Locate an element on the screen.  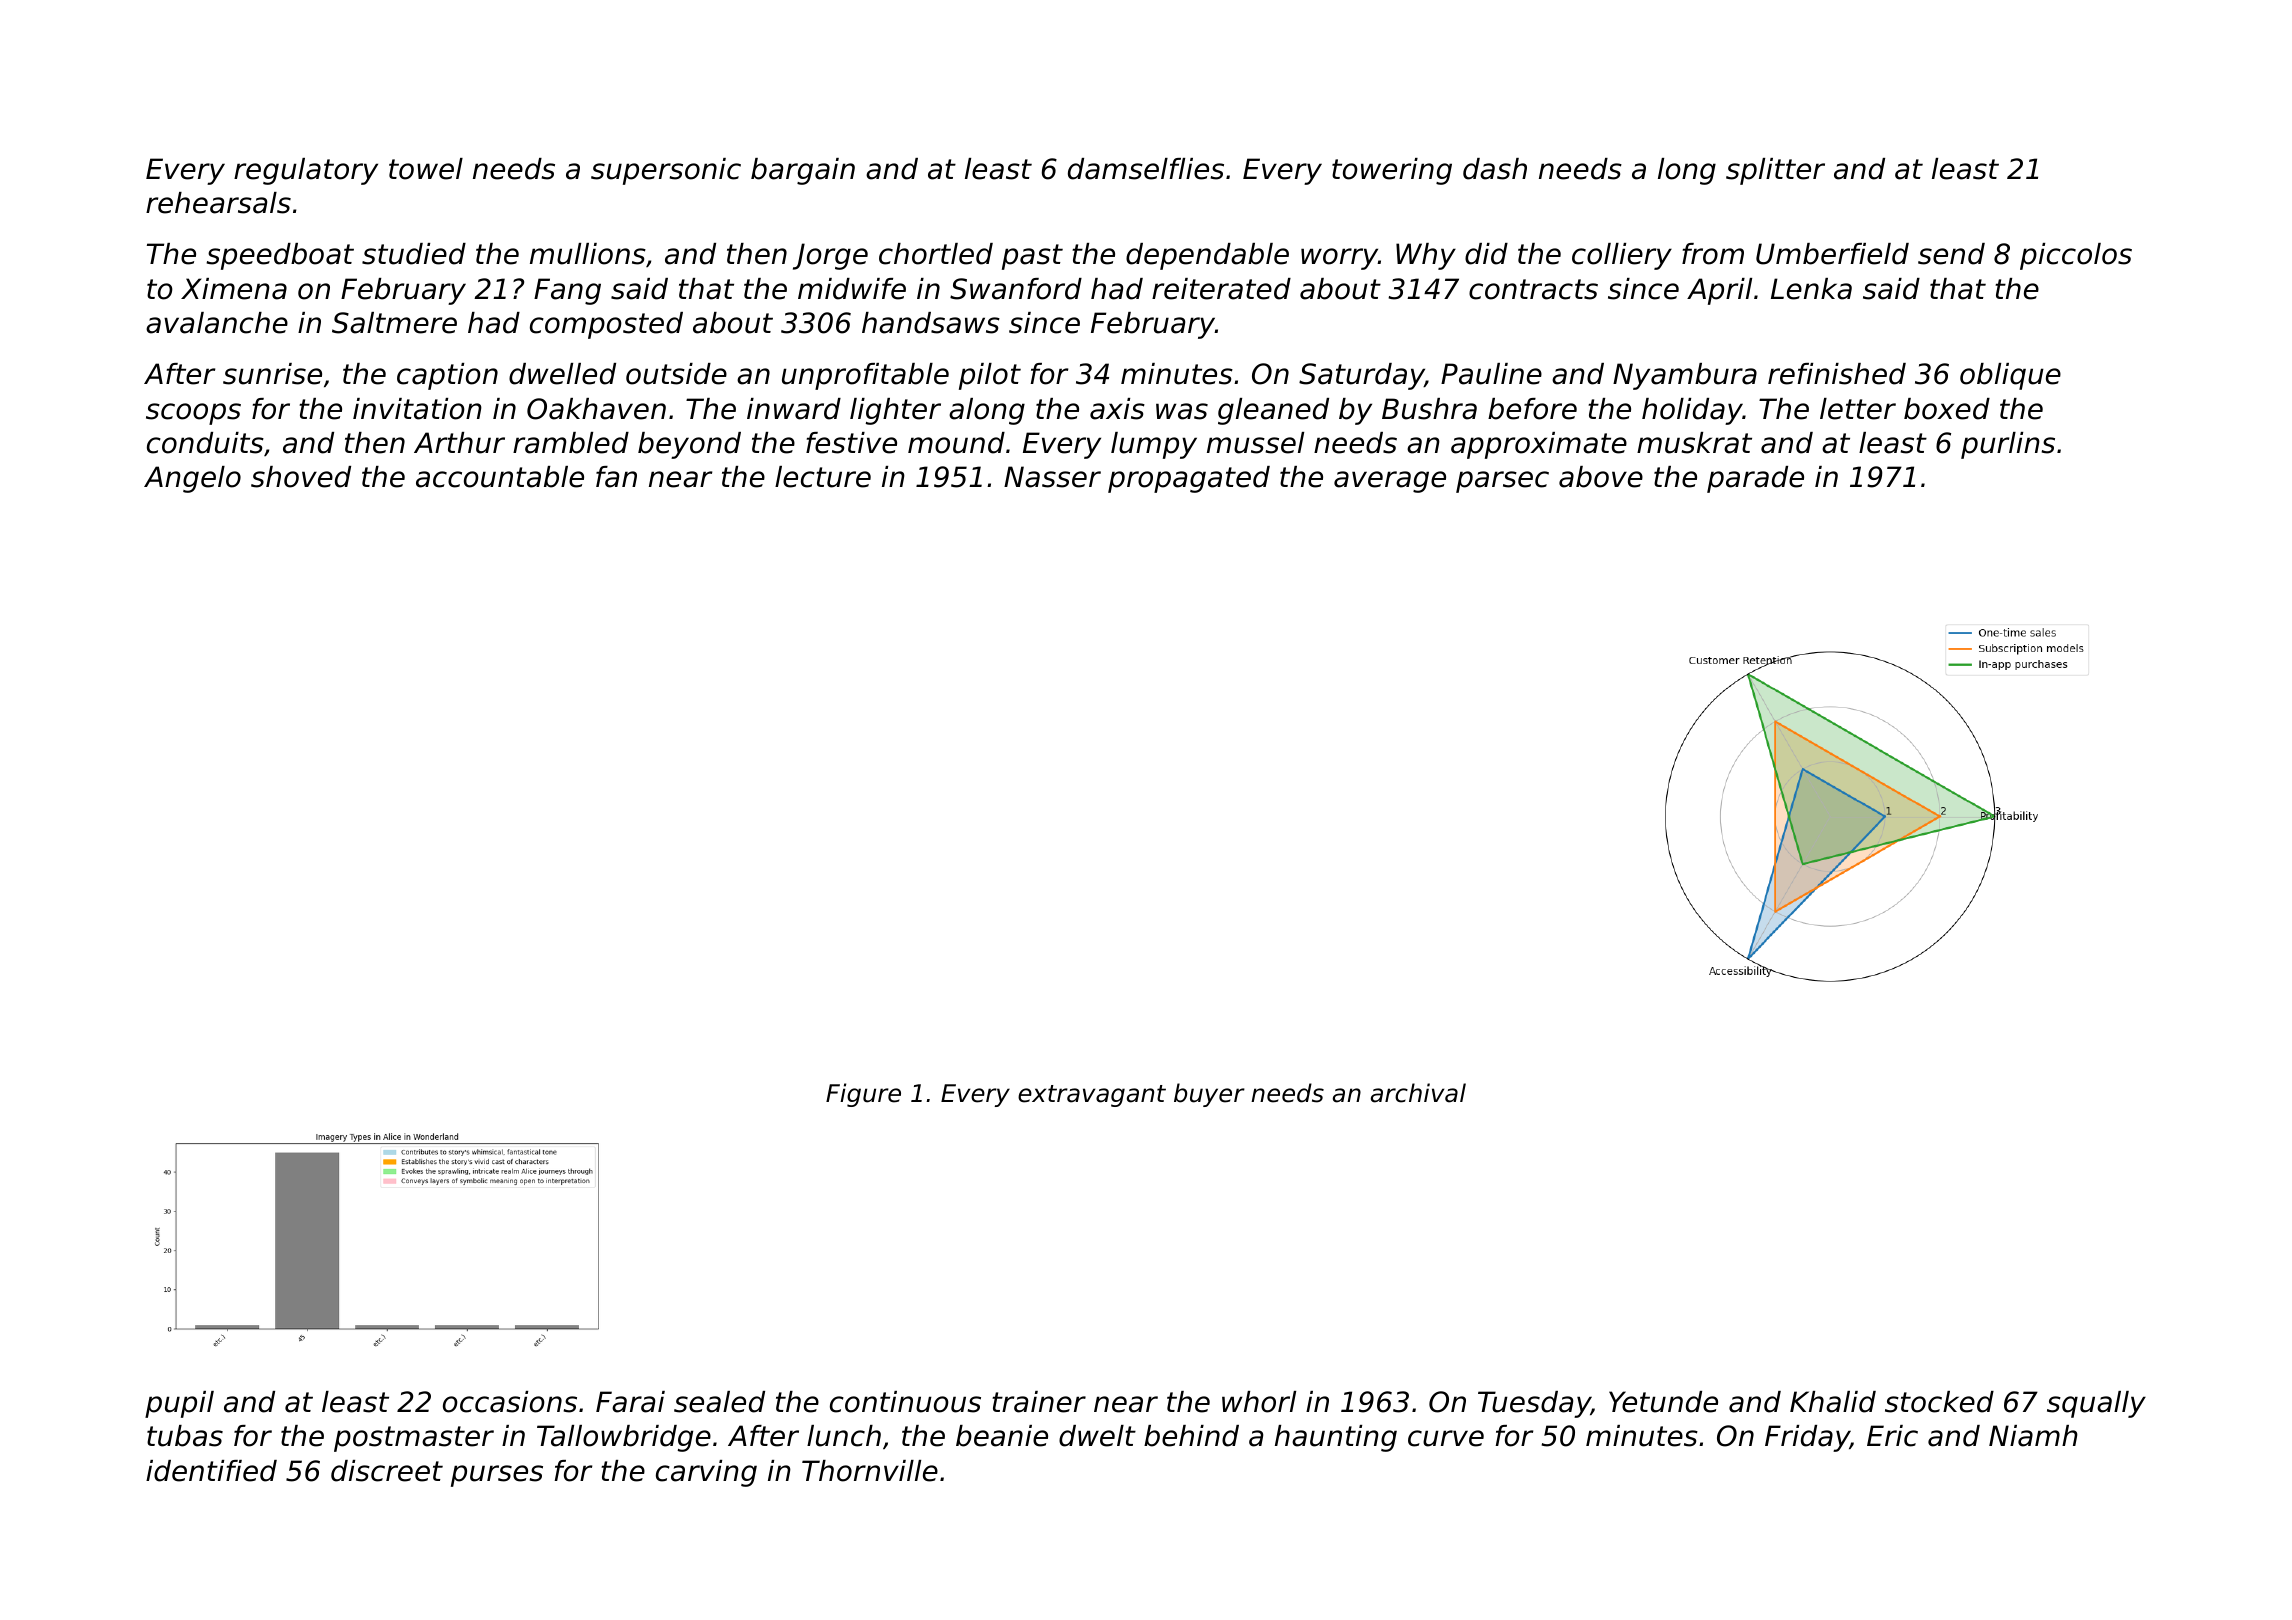
Umberfield is located at coordinates (1832, 254).
